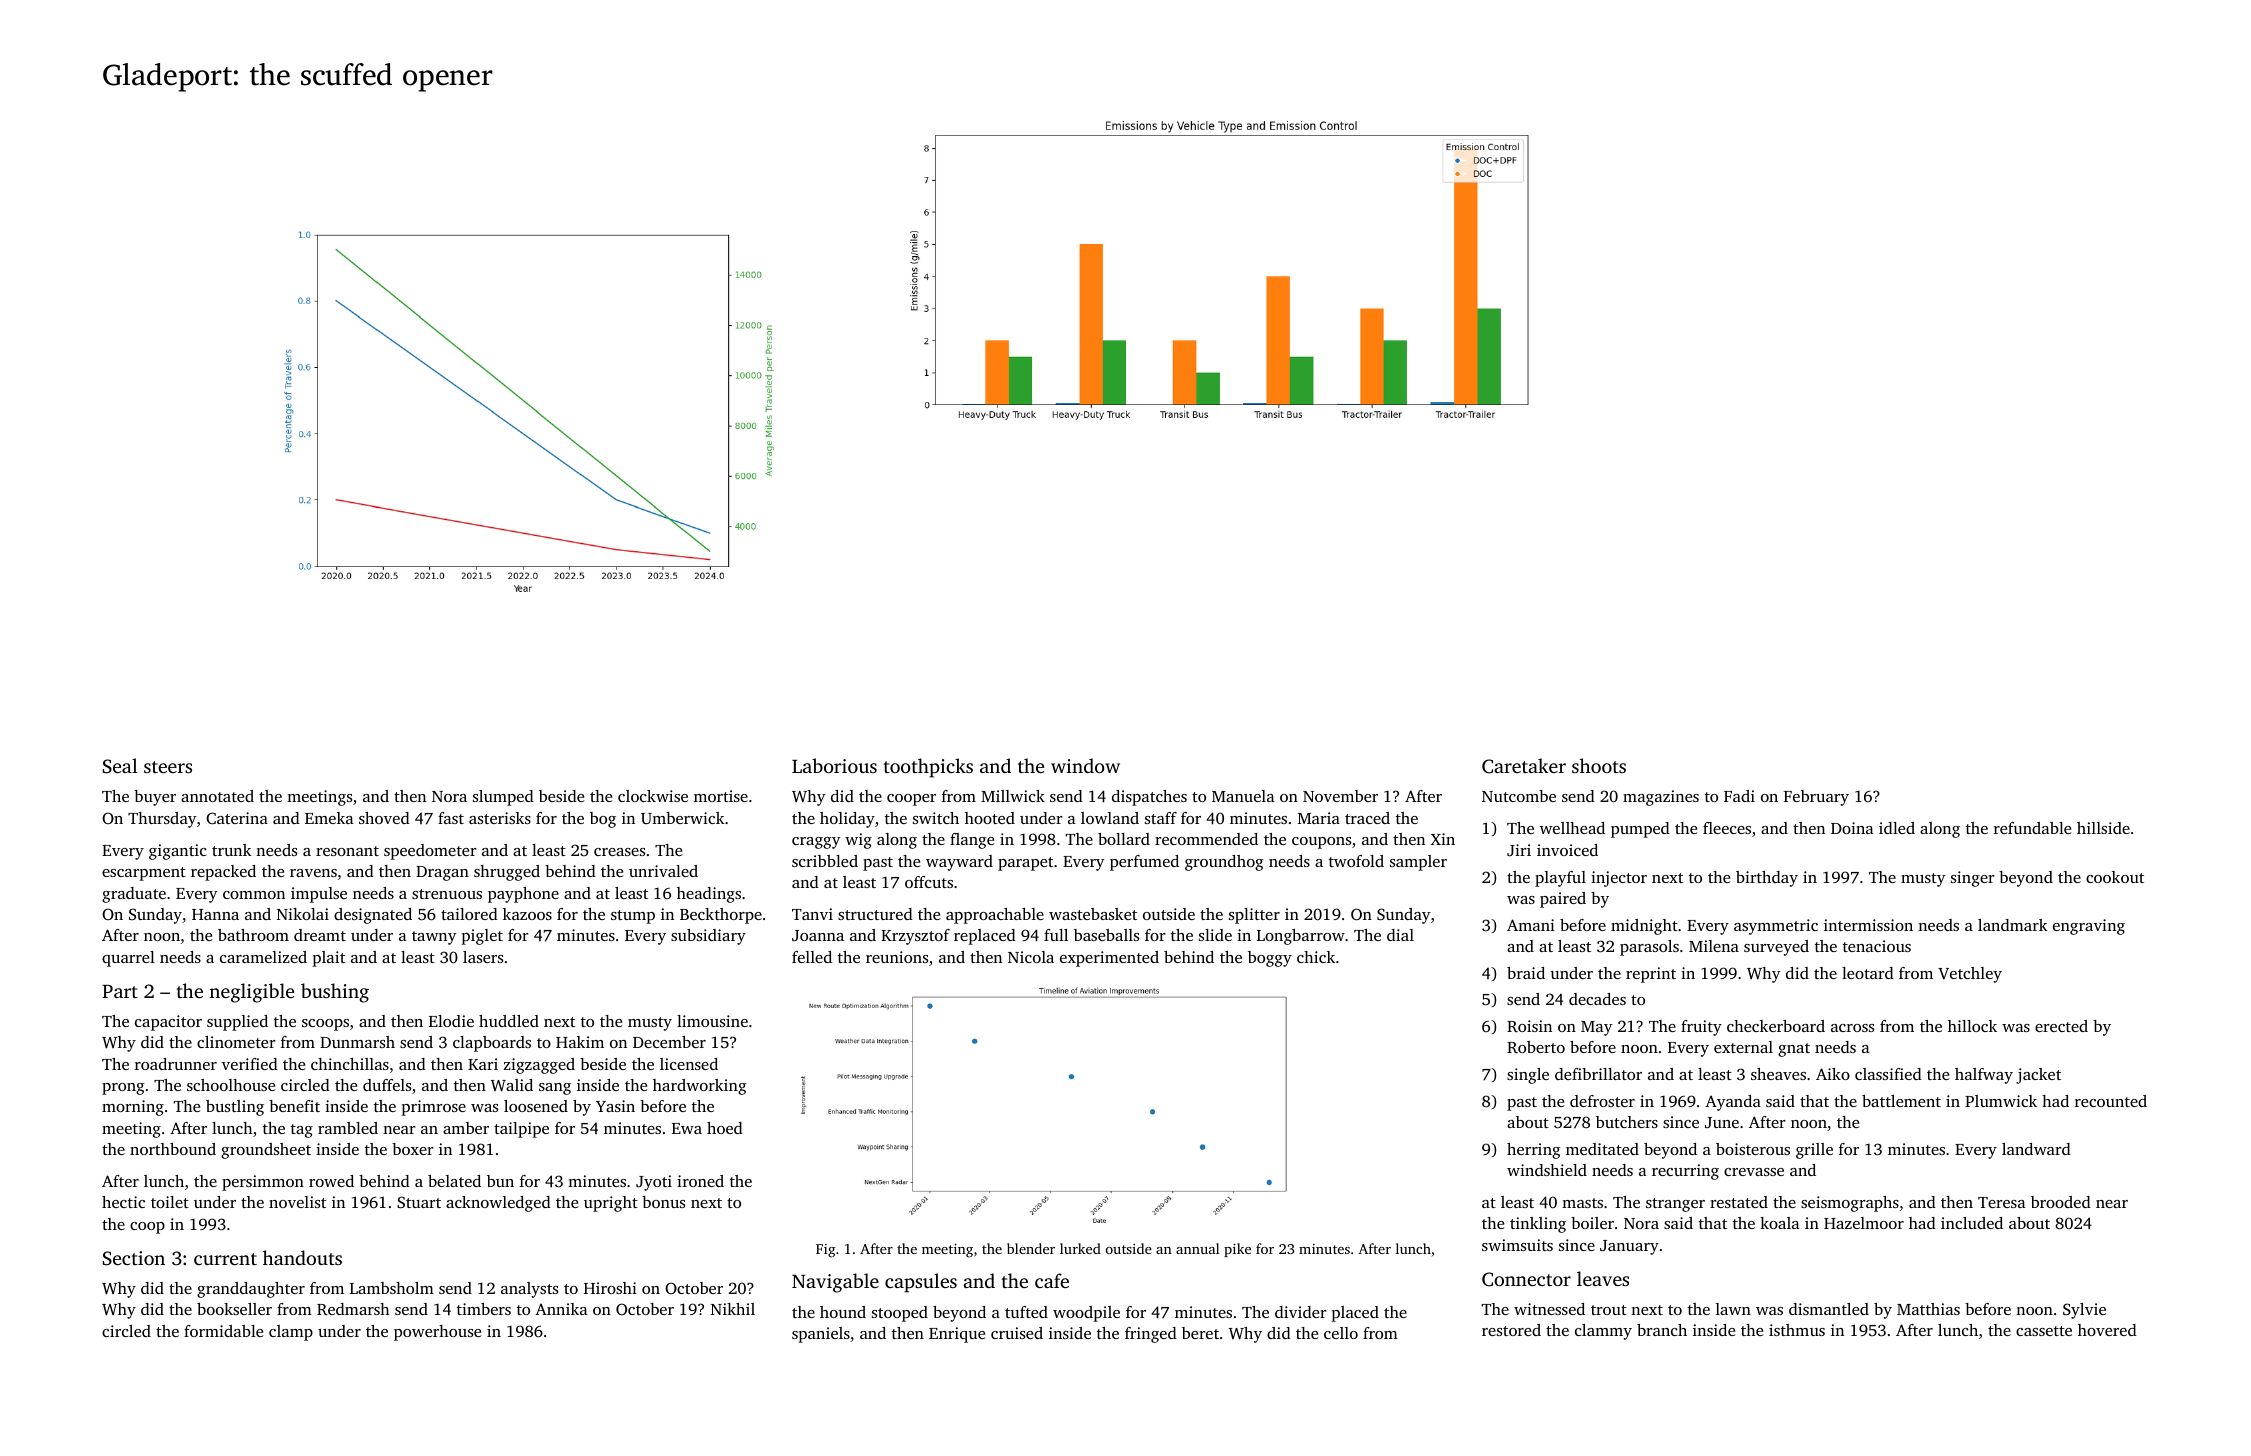 The width and height of the screenshot is (2251, 1456). What do you see at coordinates (712, 1021) in the screenshot?
I see `limousine` at bounding box center [712, 1021].
